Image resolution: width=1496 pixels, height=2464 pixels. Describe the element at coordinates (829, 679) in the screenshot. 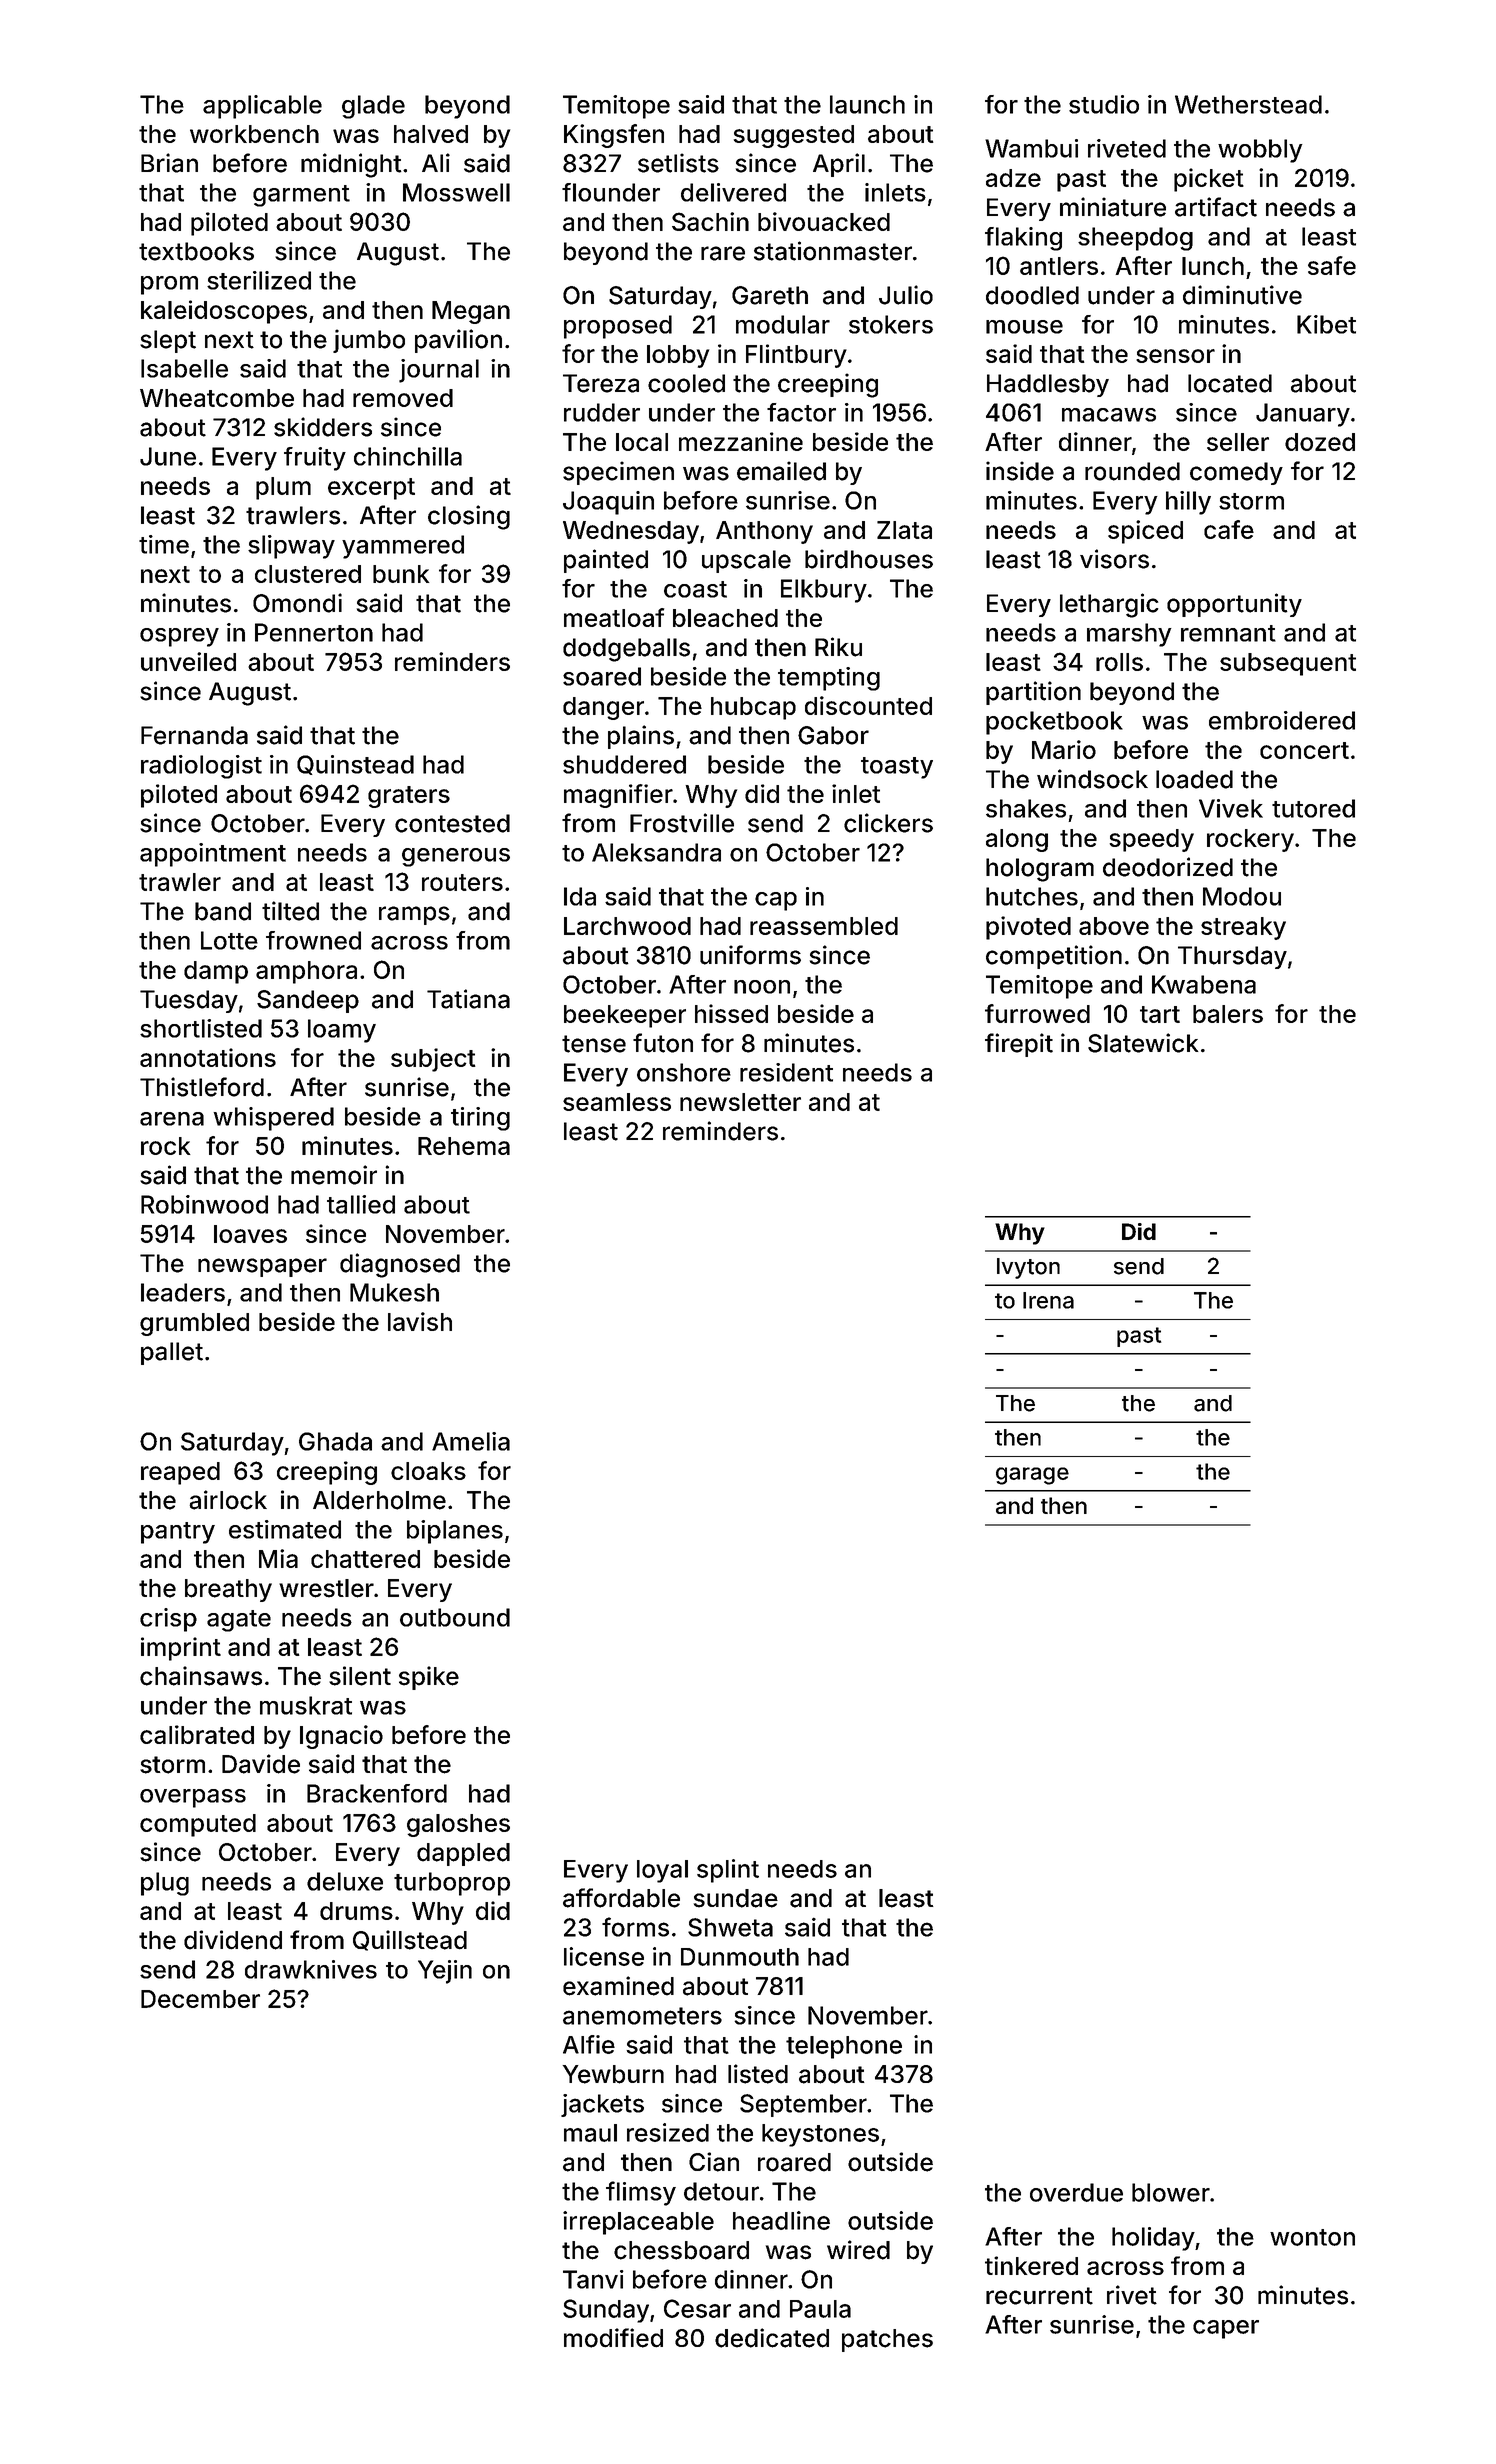

I see `tempting` at that location.
